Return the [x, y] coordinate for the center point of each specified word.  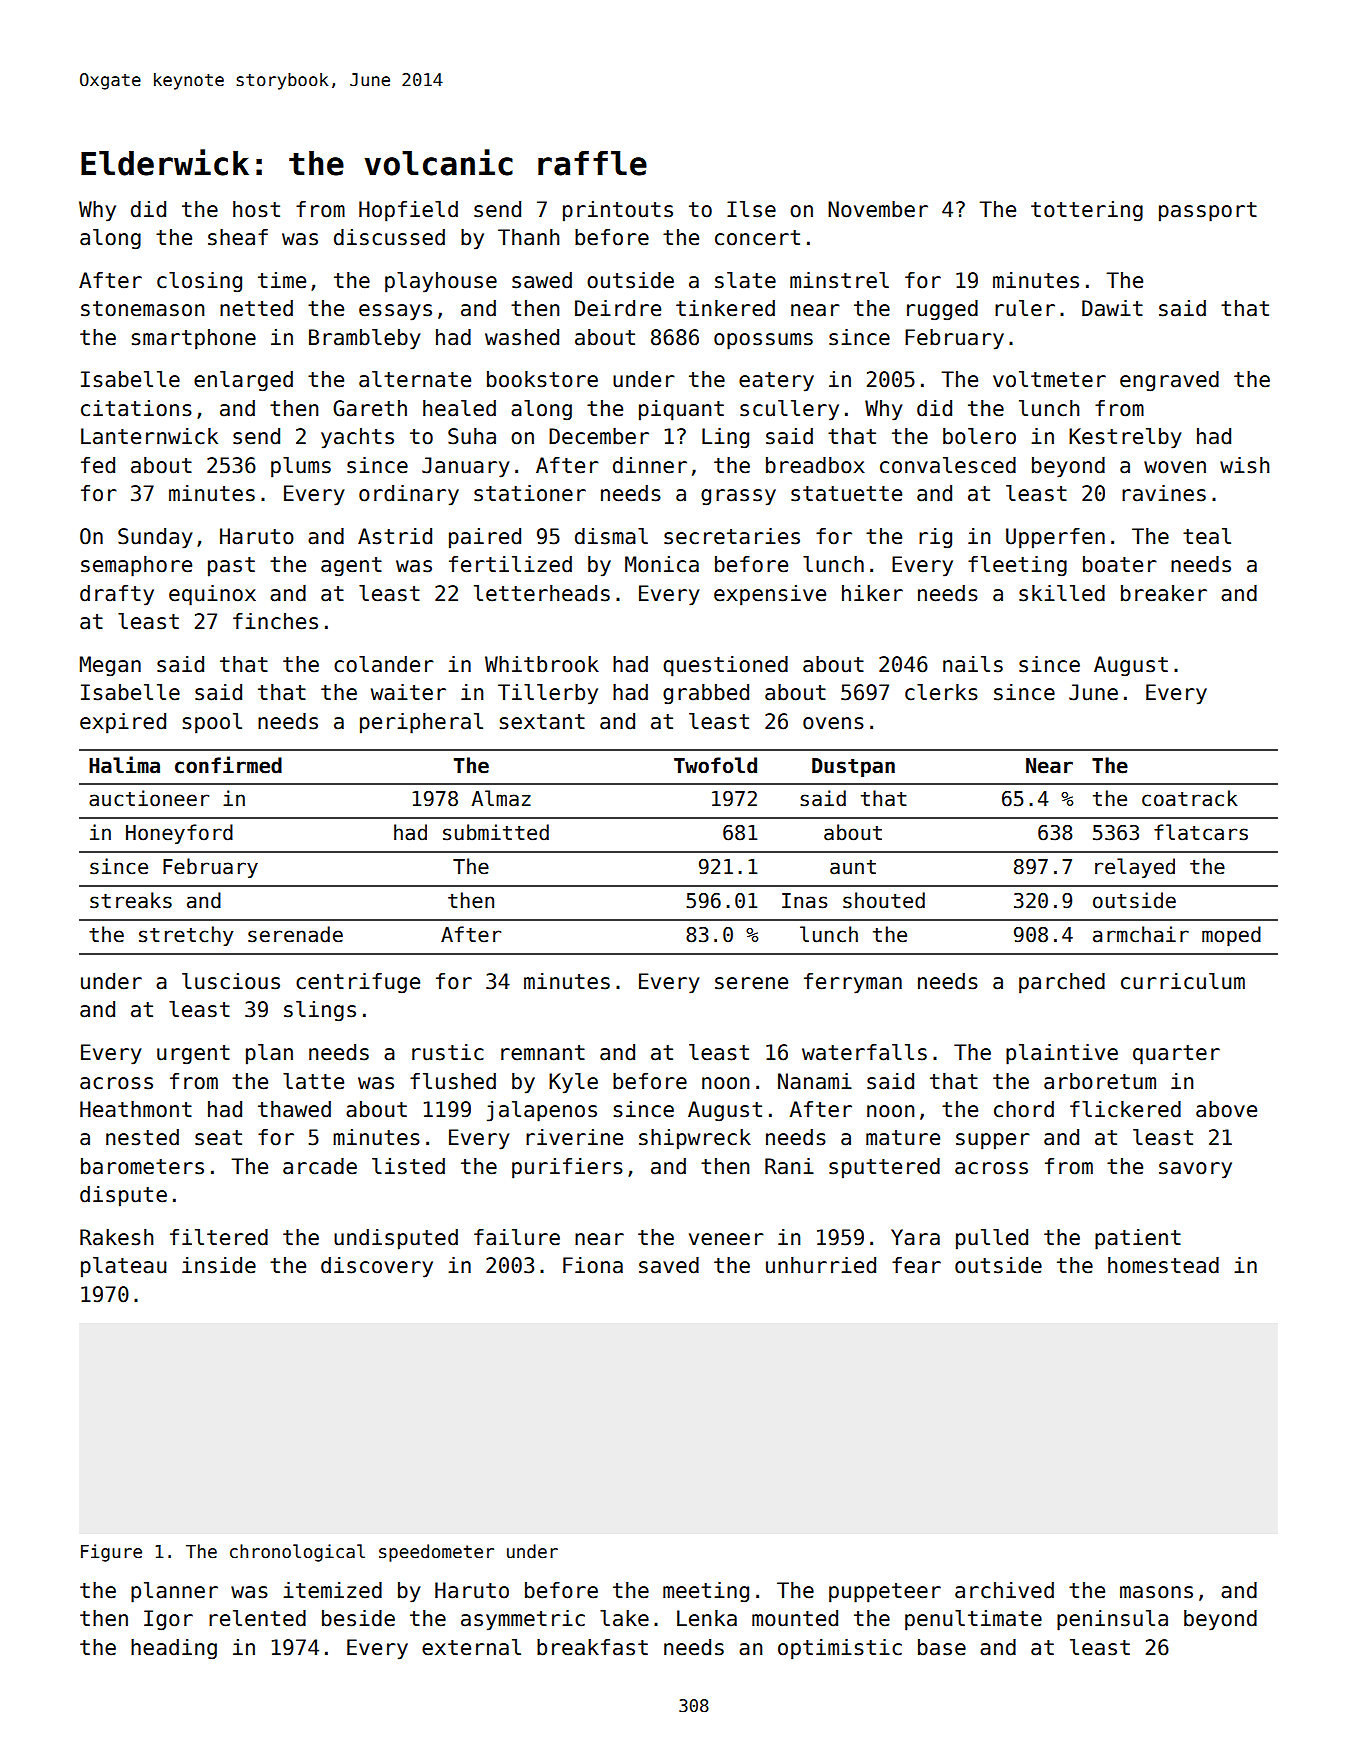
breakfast [592, 1647]
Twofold [715, 765]
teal [1207, 536]
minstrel [839, 280]
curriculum [1183, 981]
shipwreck [695, 1139]
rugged [942, 310]
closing [199, 282]
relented [257, 1618]
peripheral [421, 723]
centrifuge [358, 983]
